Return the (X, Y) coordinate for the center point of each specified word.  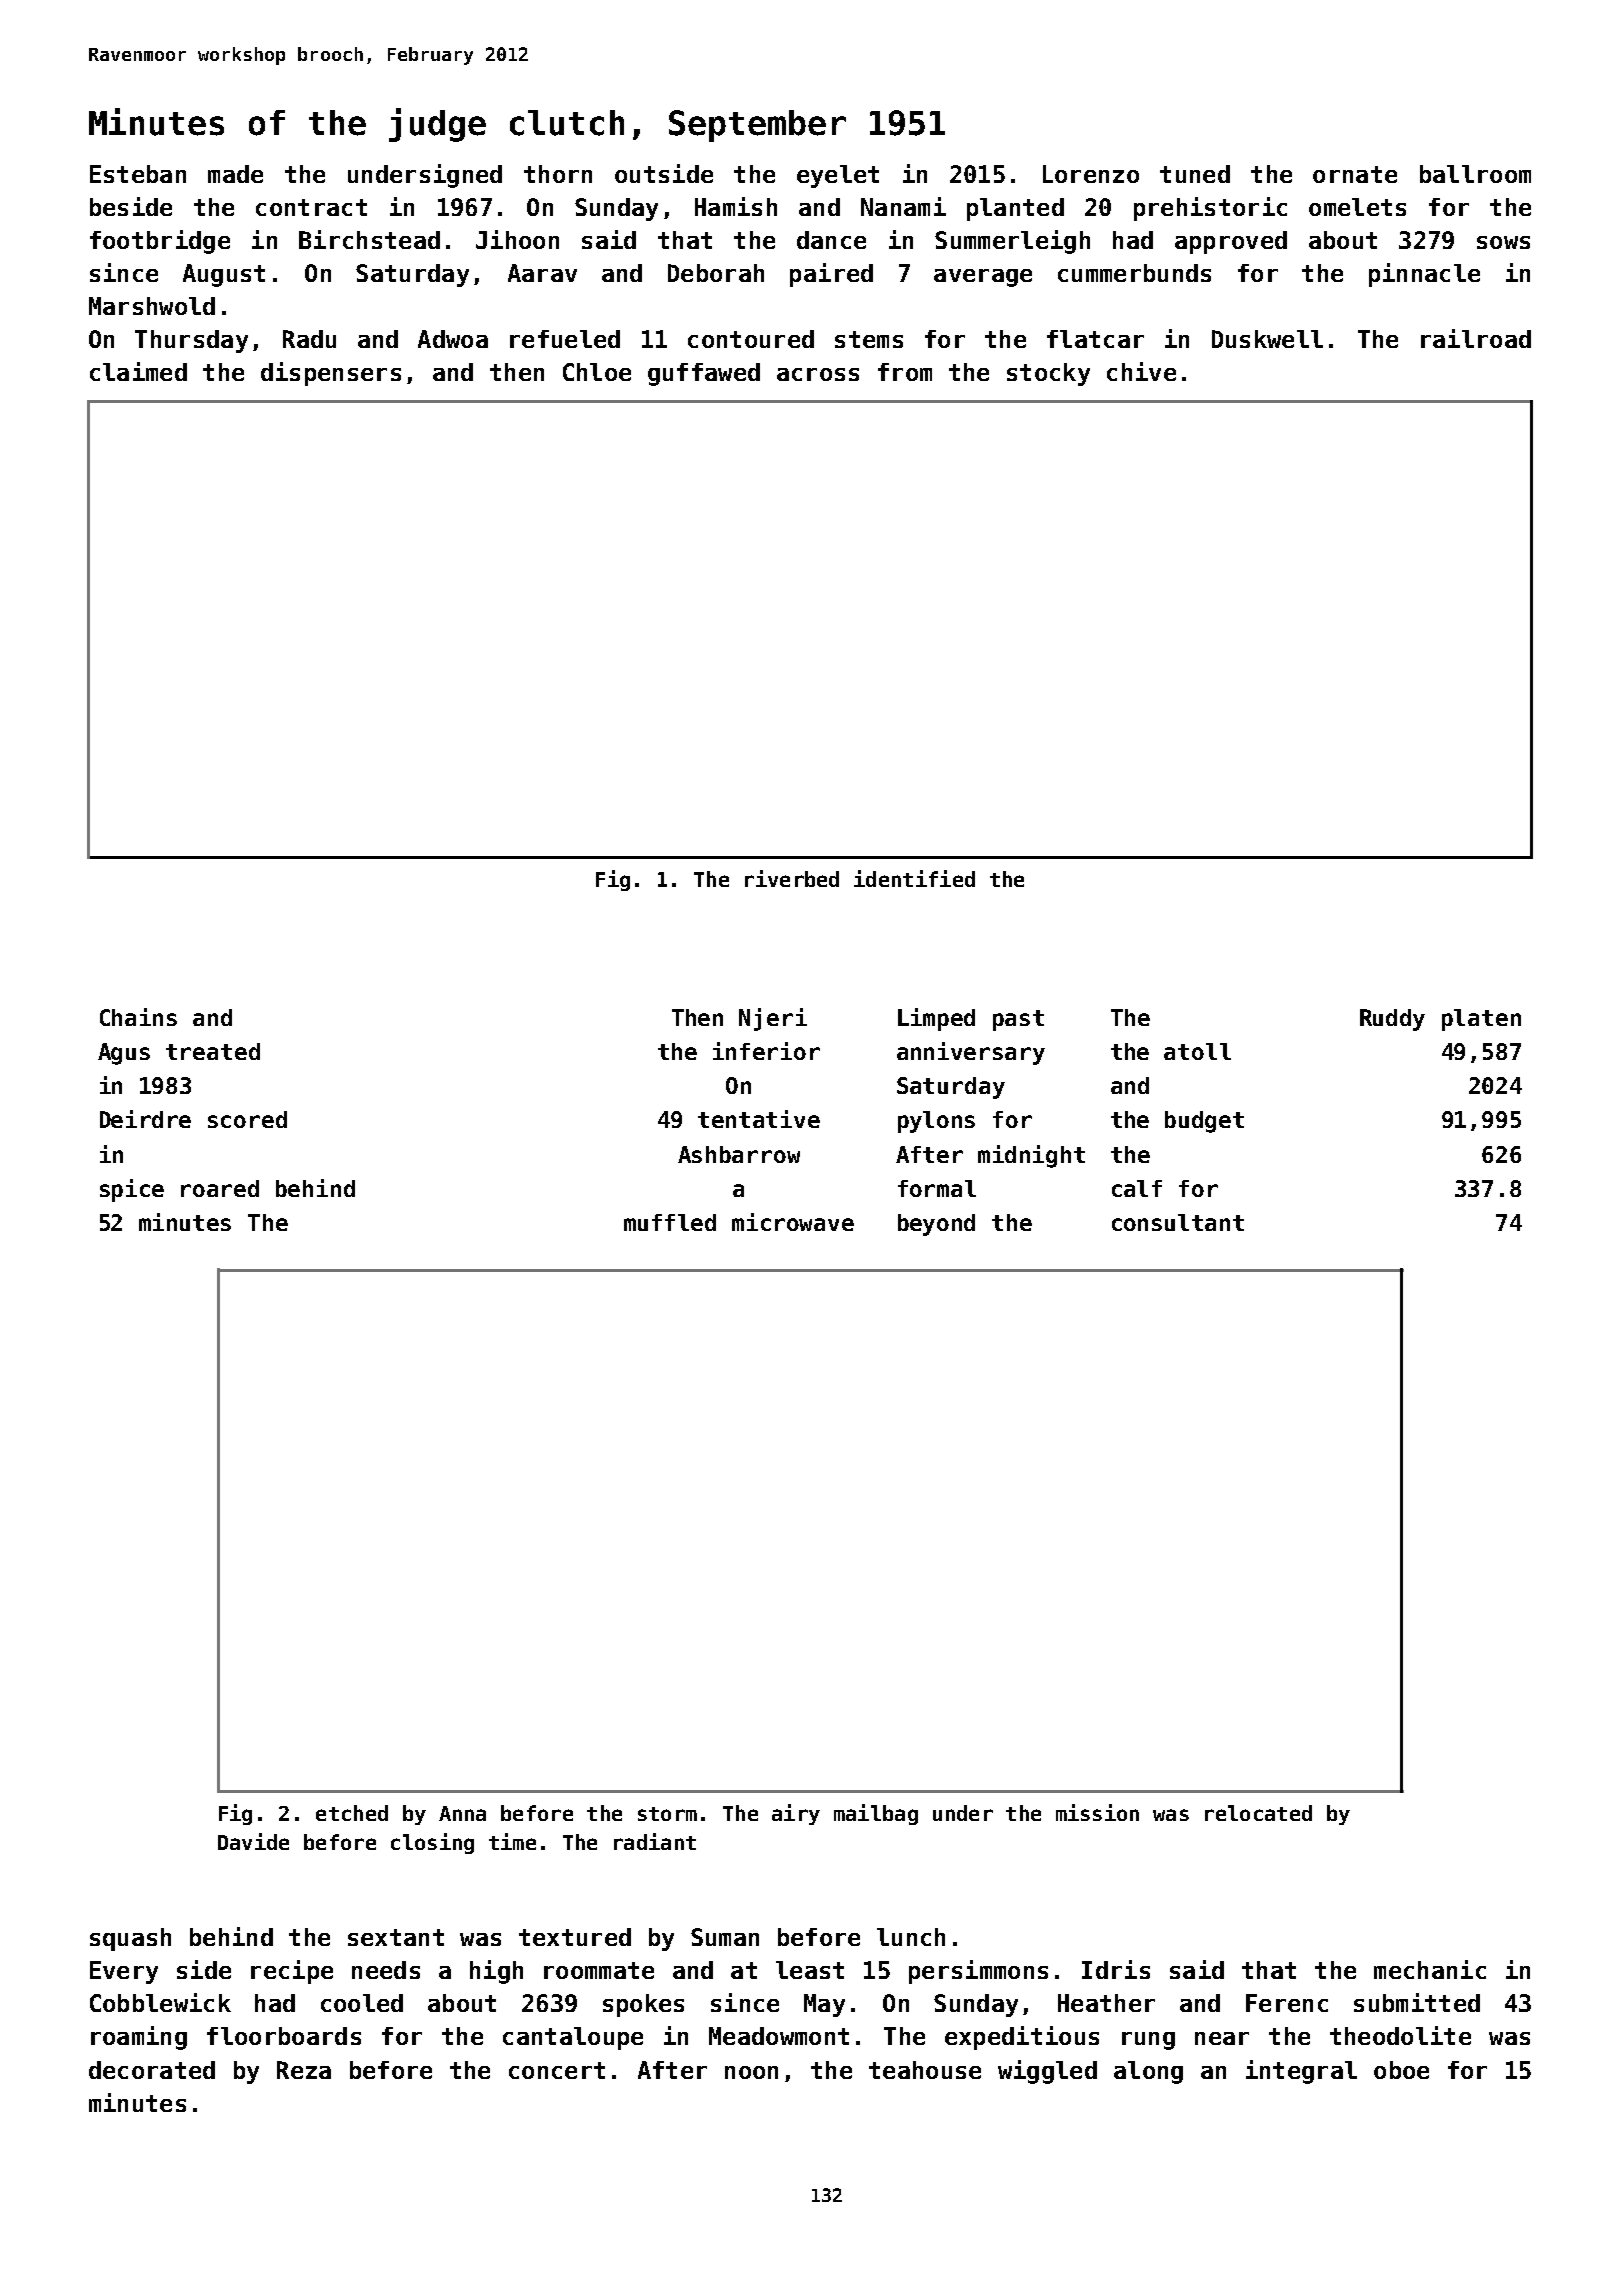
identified (914, 878)
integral (1301, 2072)
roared (220, 1188)
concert (557, 2070)
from (905, 372)
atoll (1197, 1051)
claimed (138, 371)
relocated (1258, 1813)
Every (124, 1972)
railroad (1476, 338)
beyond (936, 1225)
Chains (138, 1017)
